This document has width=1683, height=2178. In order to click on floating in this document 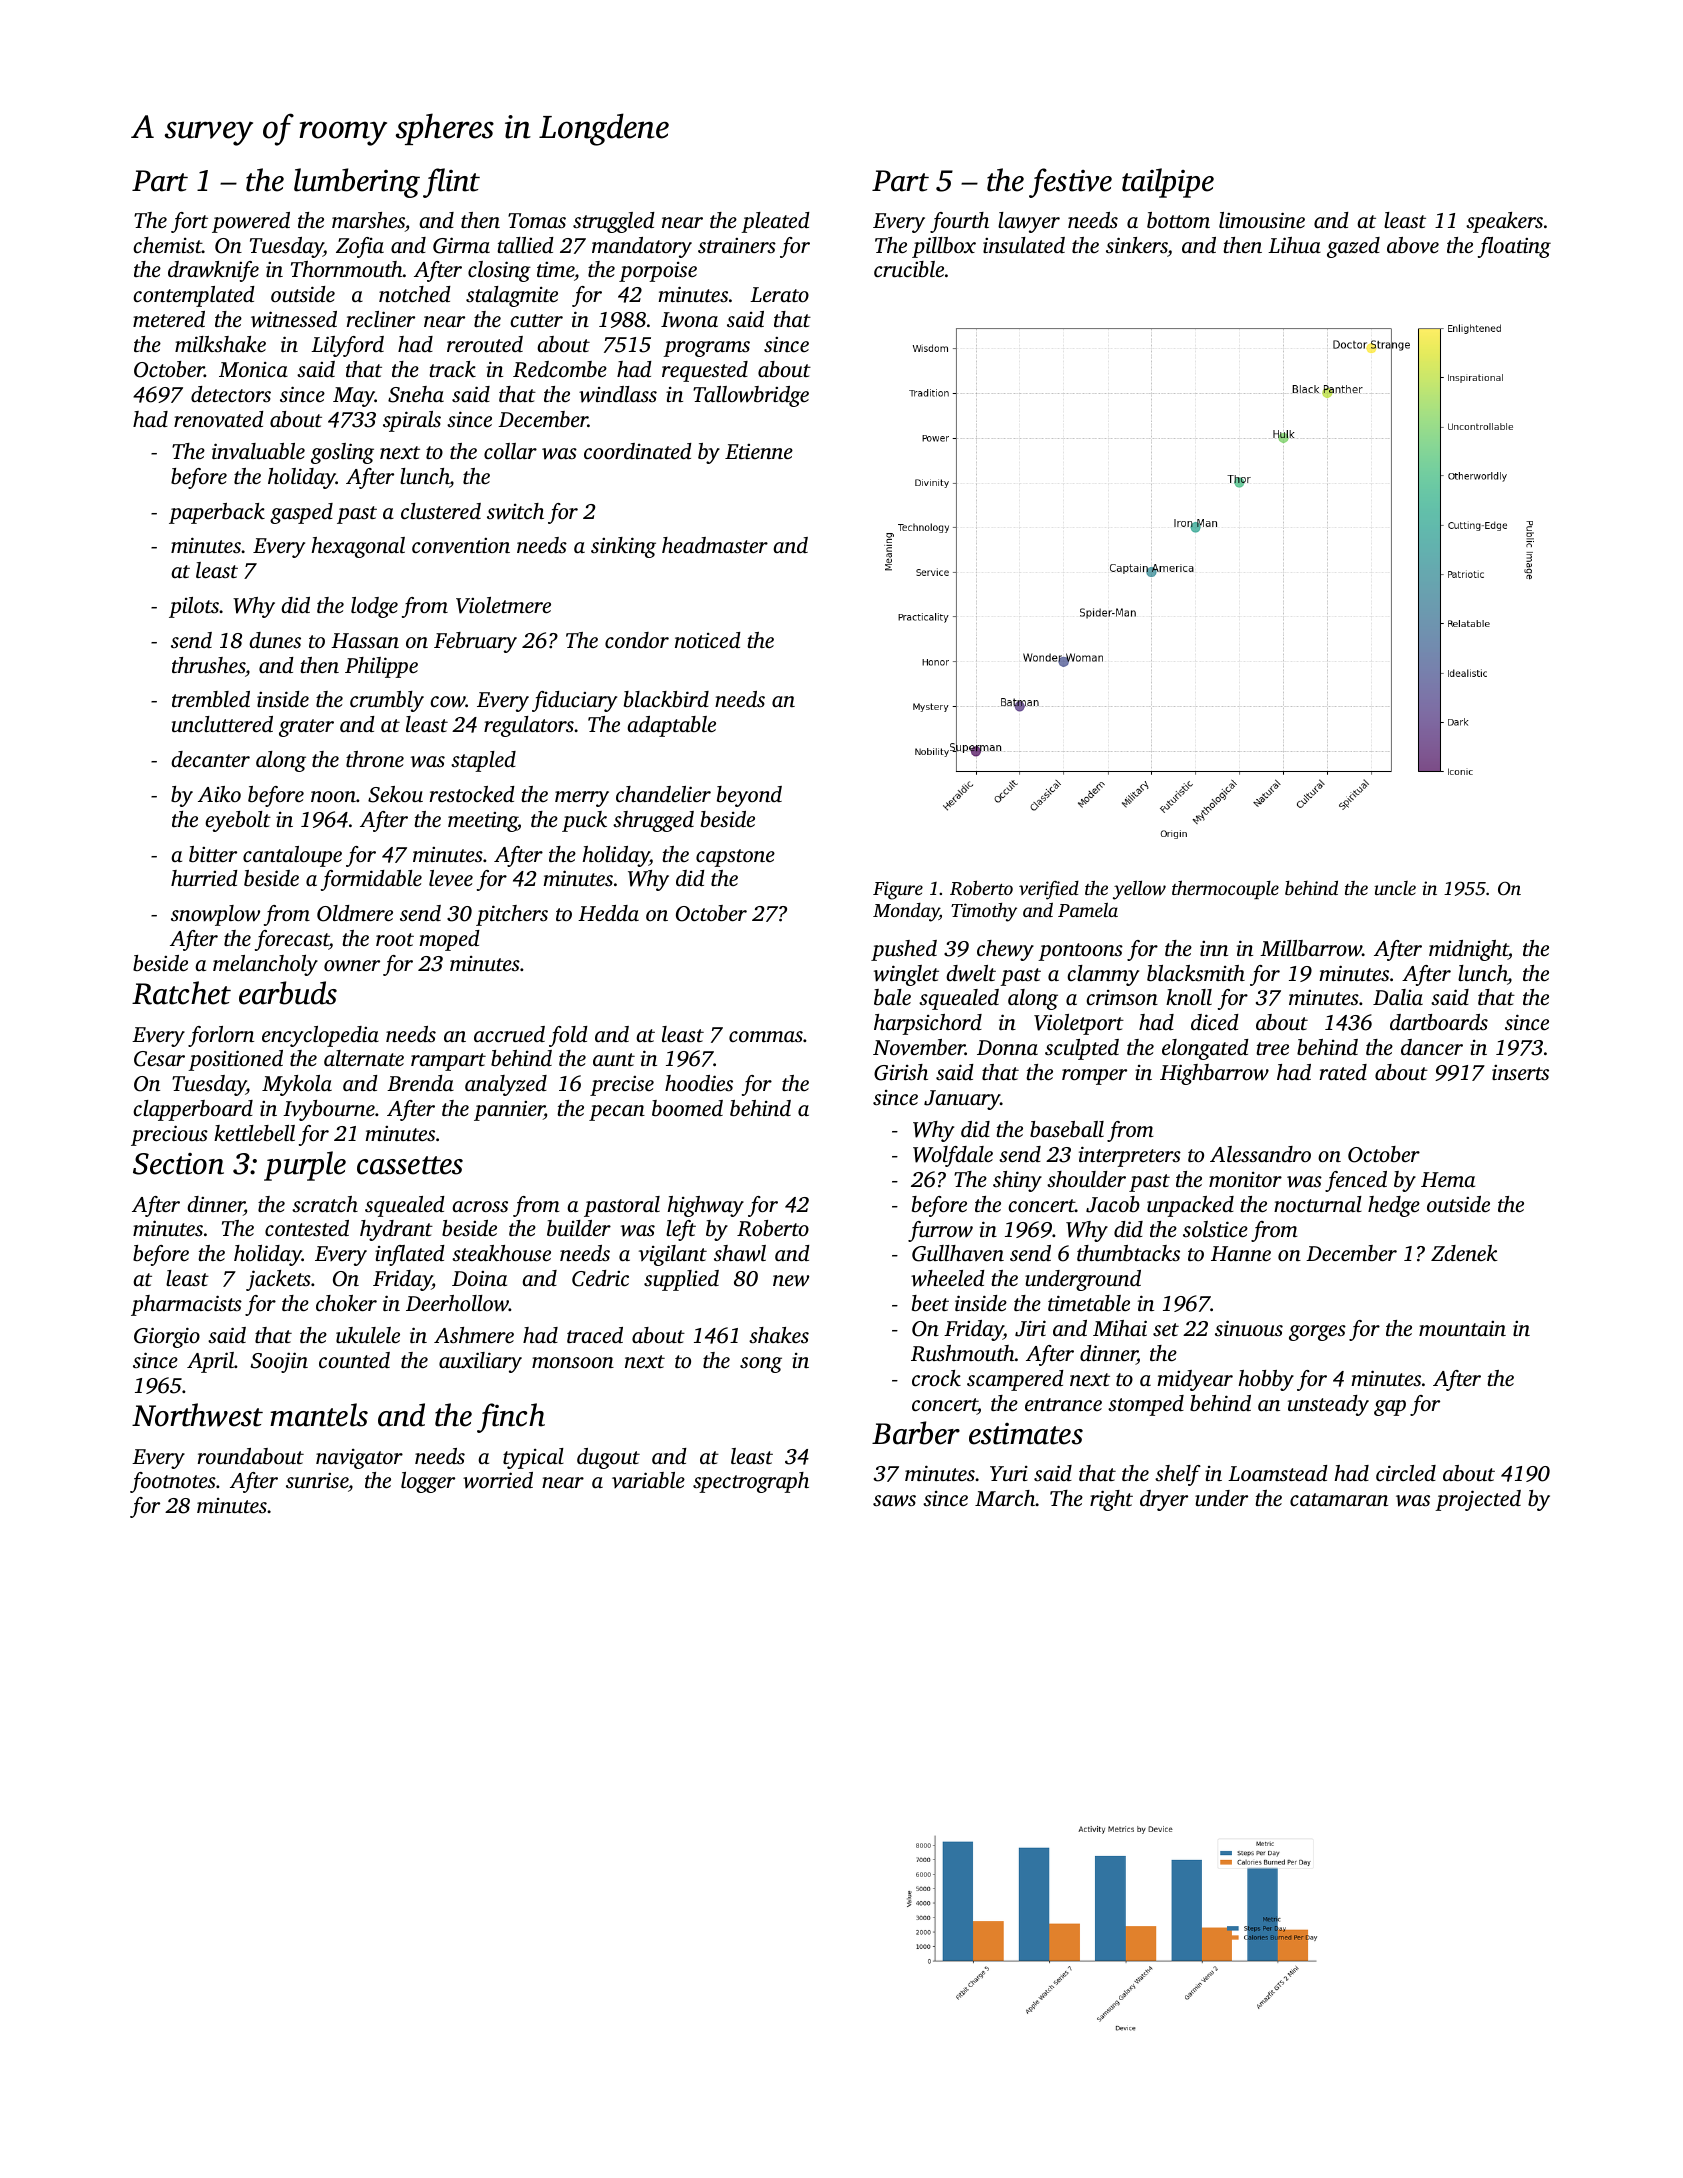, I will do `click(1514, 247)`.
